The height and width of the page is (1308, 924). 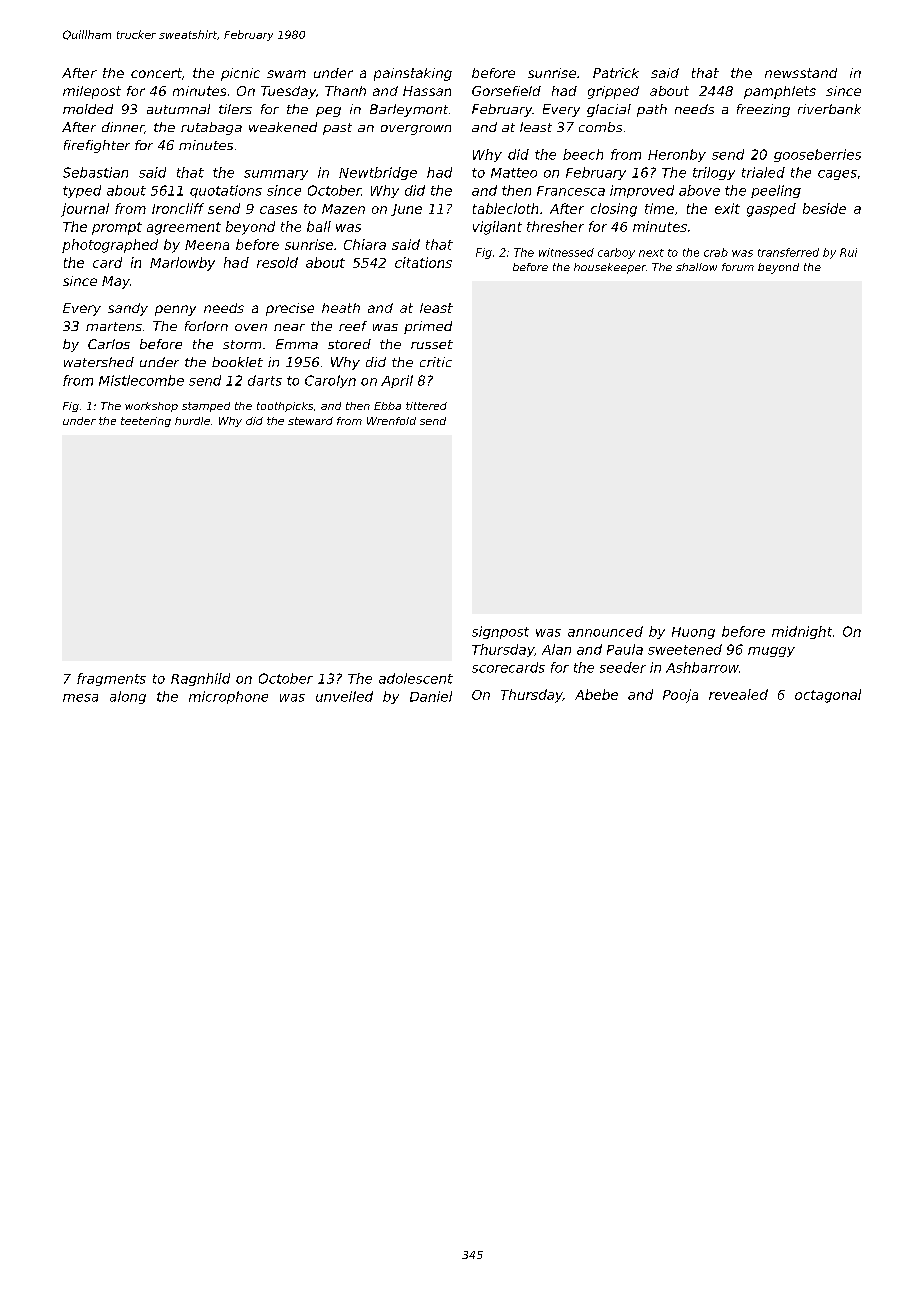 I want to click on Ragnhild, so click(x=200, y=679).
